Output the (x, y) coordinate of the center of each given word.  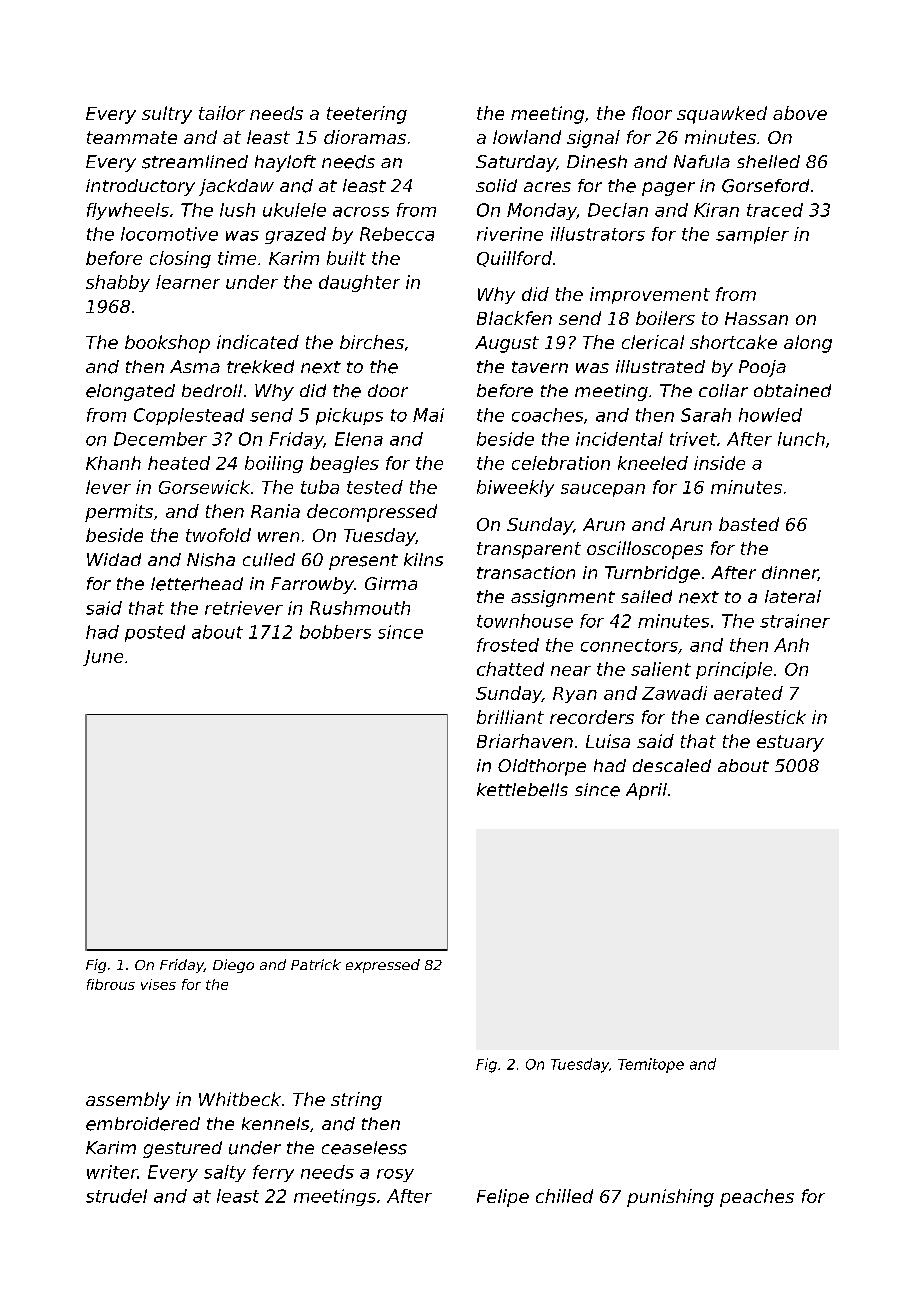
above (800, 113)
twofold (218, 535)
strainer (795, 621)
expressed (383, 966)
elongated (130, 392)
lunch (801, 439)
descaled (672, 765)
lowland (527, 137)
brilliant (510, 717)
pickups (349, 416)
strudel (116, 1196)
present (363, 562)
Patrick (316, 964)
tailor (222, 113)
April (646, 791)
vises (158, 984)
